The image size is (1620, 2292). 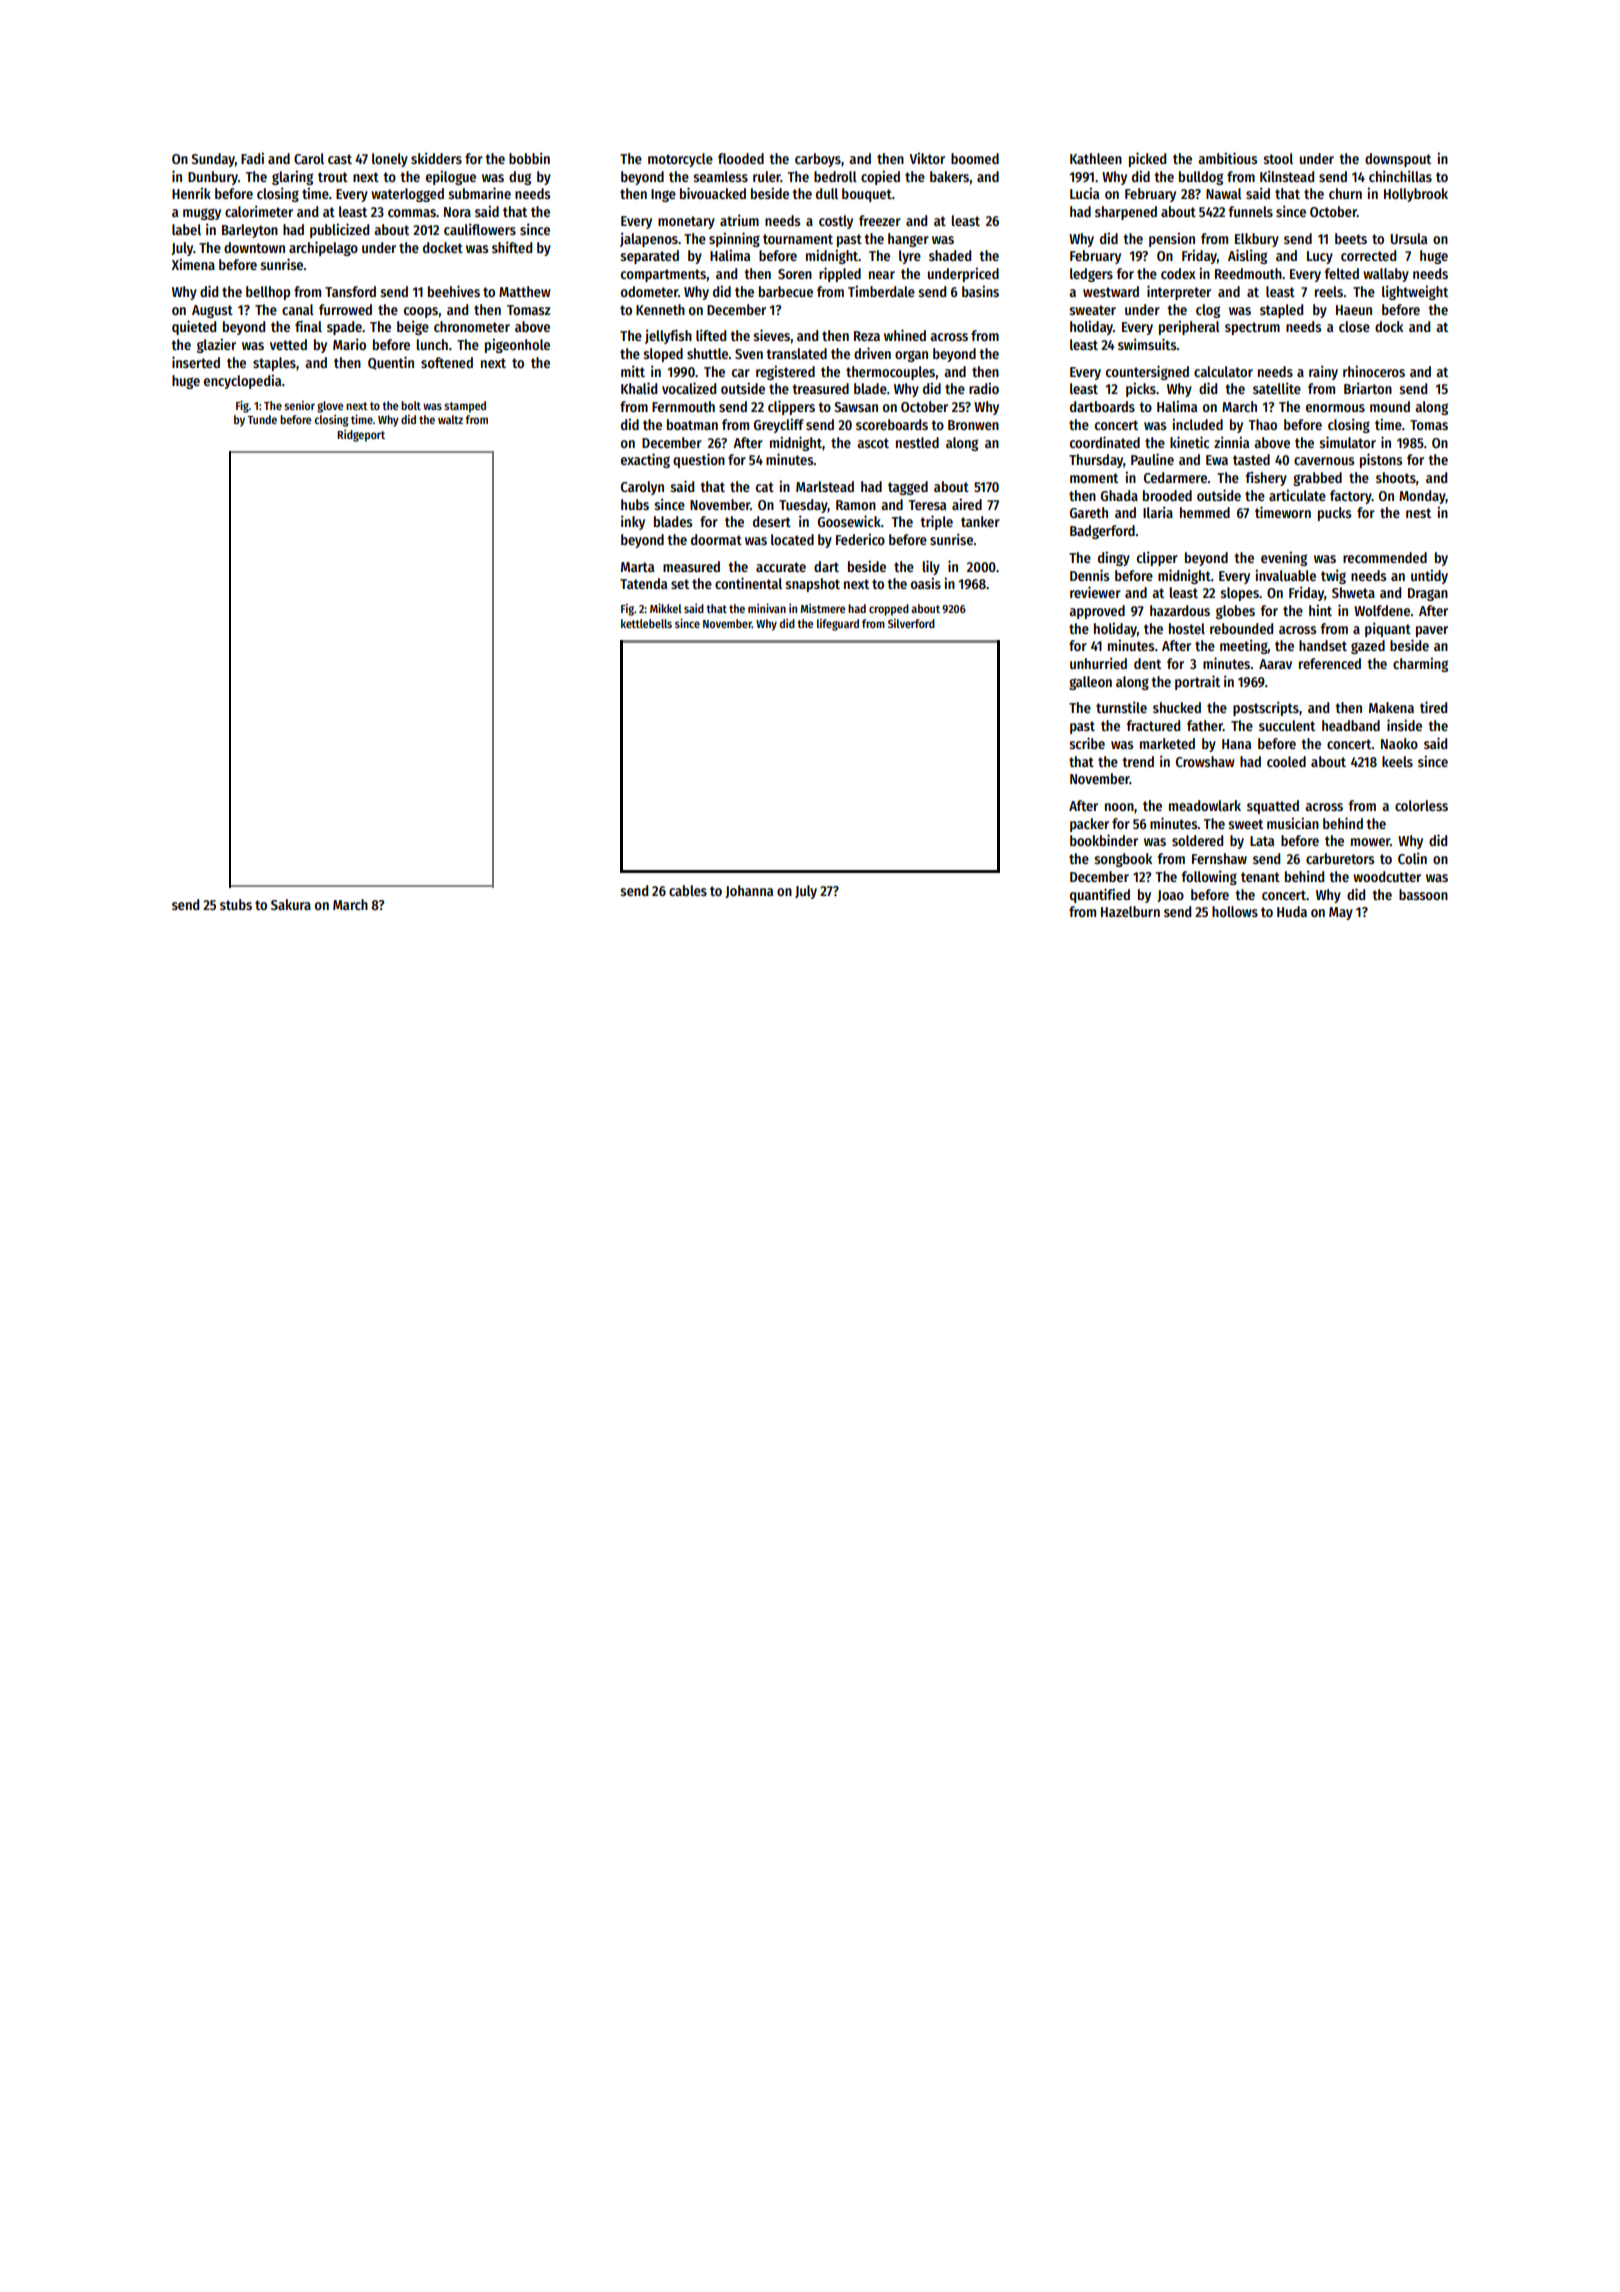 I want to click on Hazelburn, so click(x=1130, y=911).
